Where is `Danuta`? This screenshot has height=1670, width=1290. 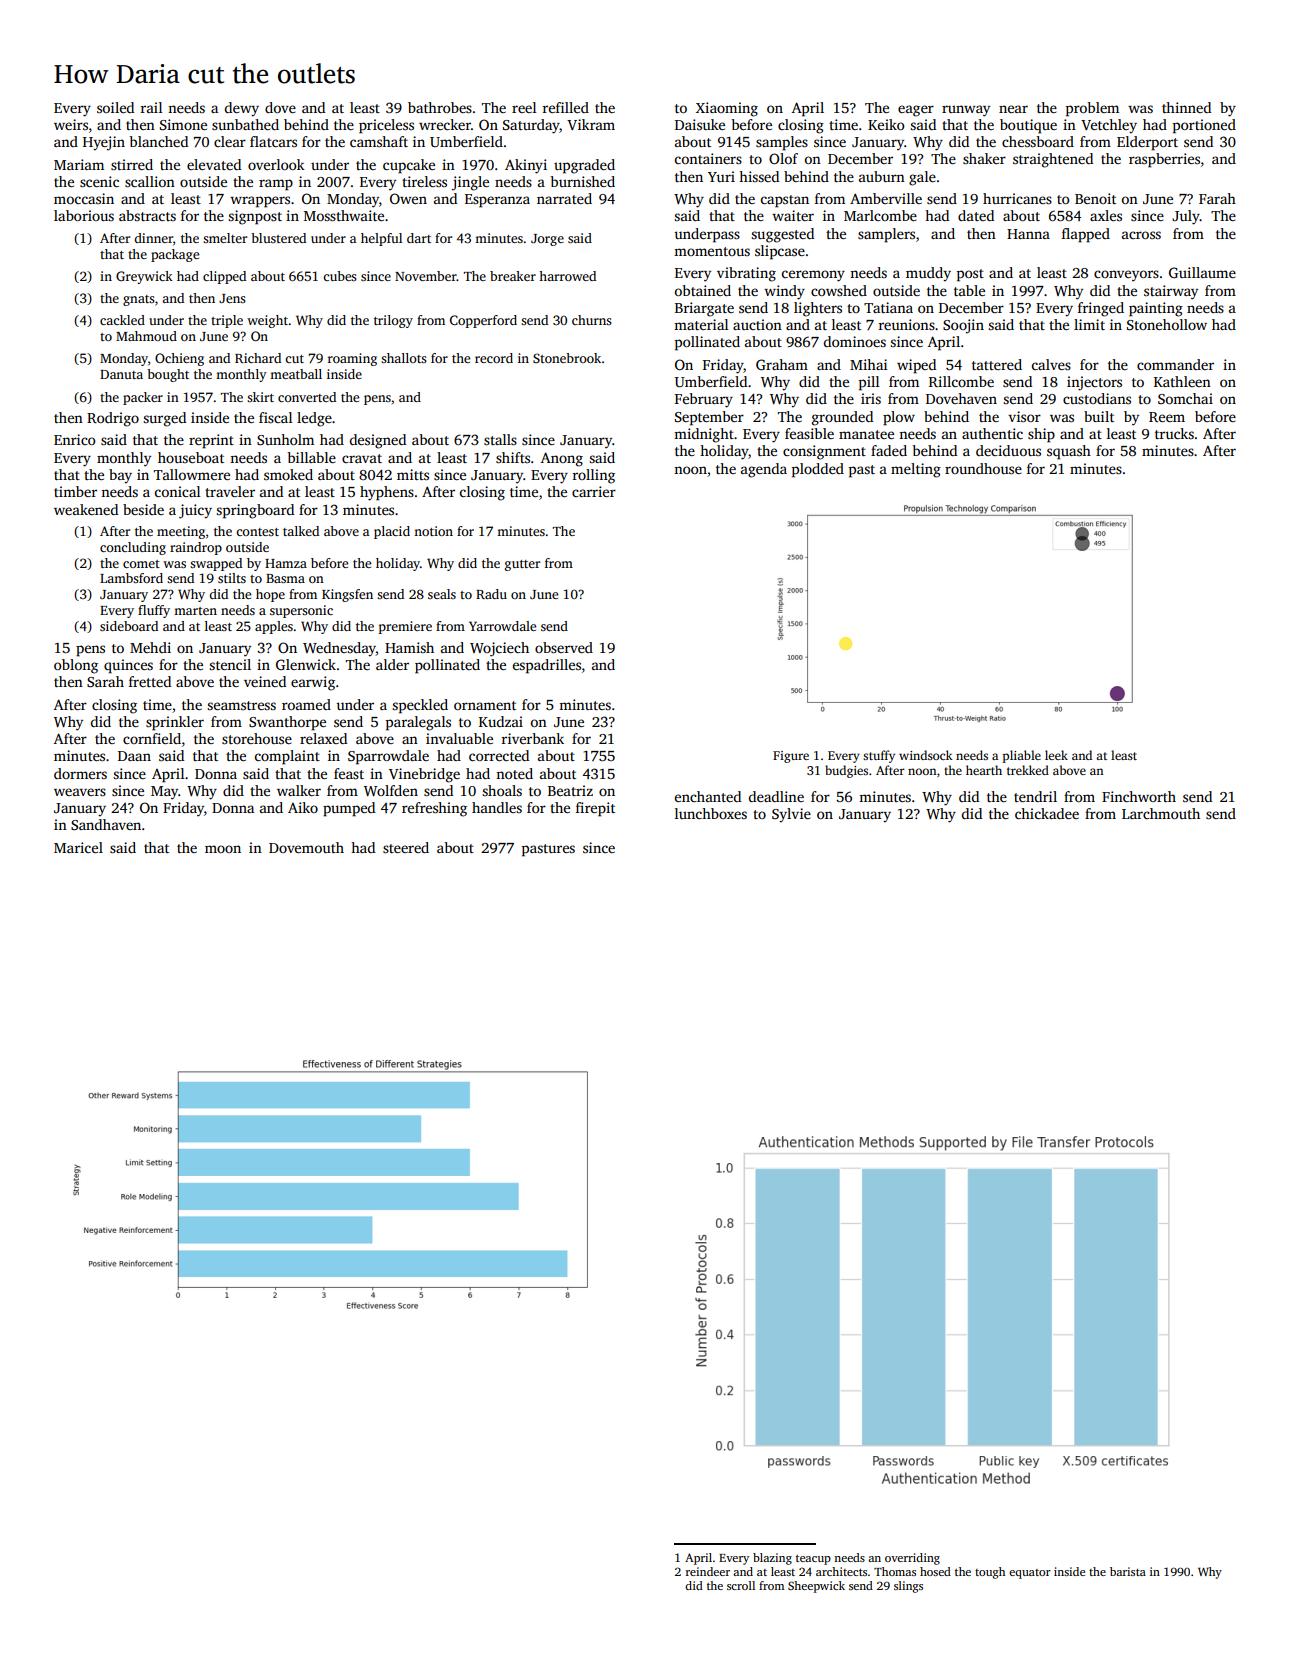
Danuta is located at coordinates (121, 374).
